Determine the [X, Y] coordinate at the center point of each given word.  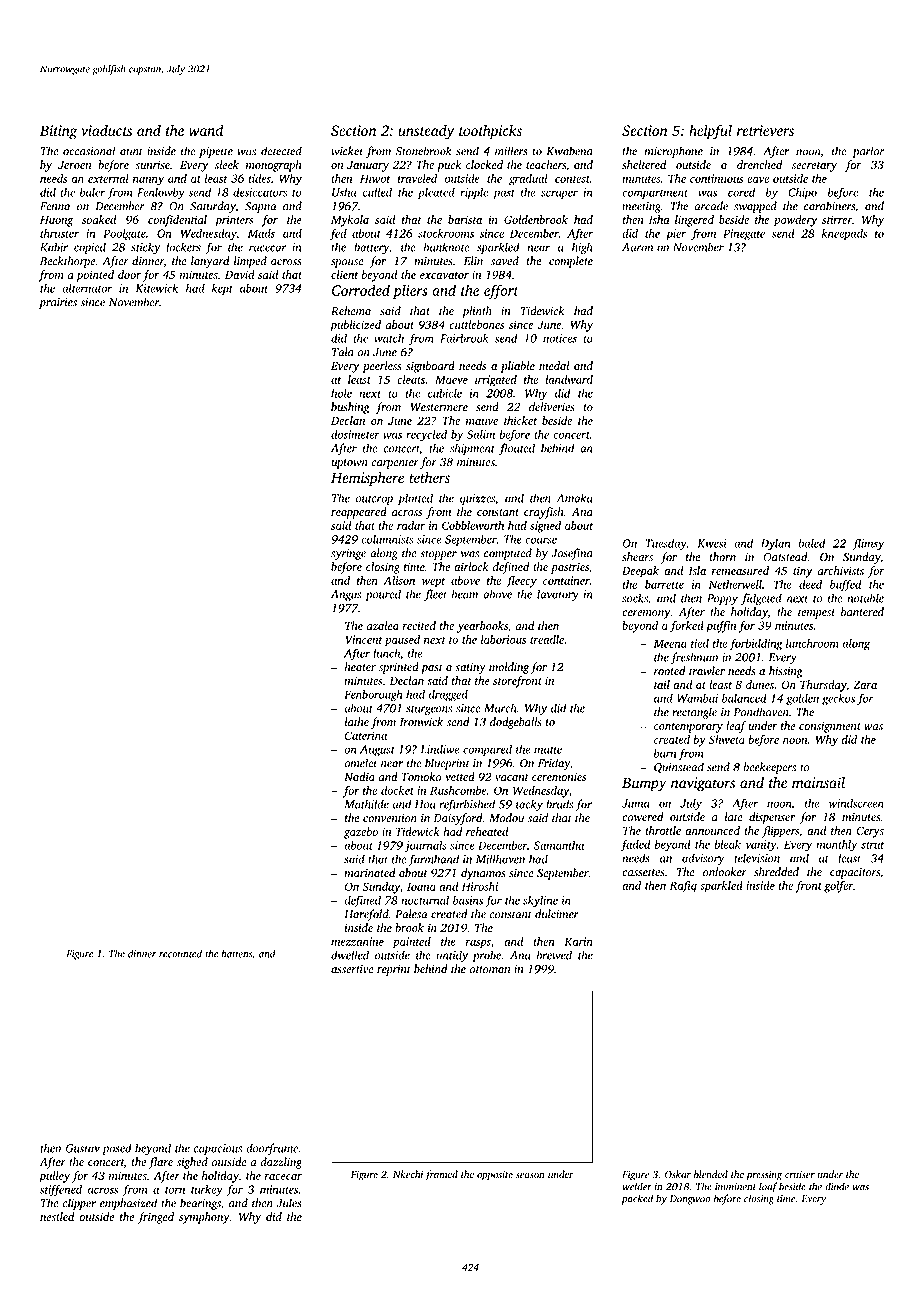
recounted [180, 953]
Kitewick [156, 288]
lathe [357, 722]
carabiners [829, 206]
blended [711, 1174]
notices [560, 338]
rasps [478, 944]
